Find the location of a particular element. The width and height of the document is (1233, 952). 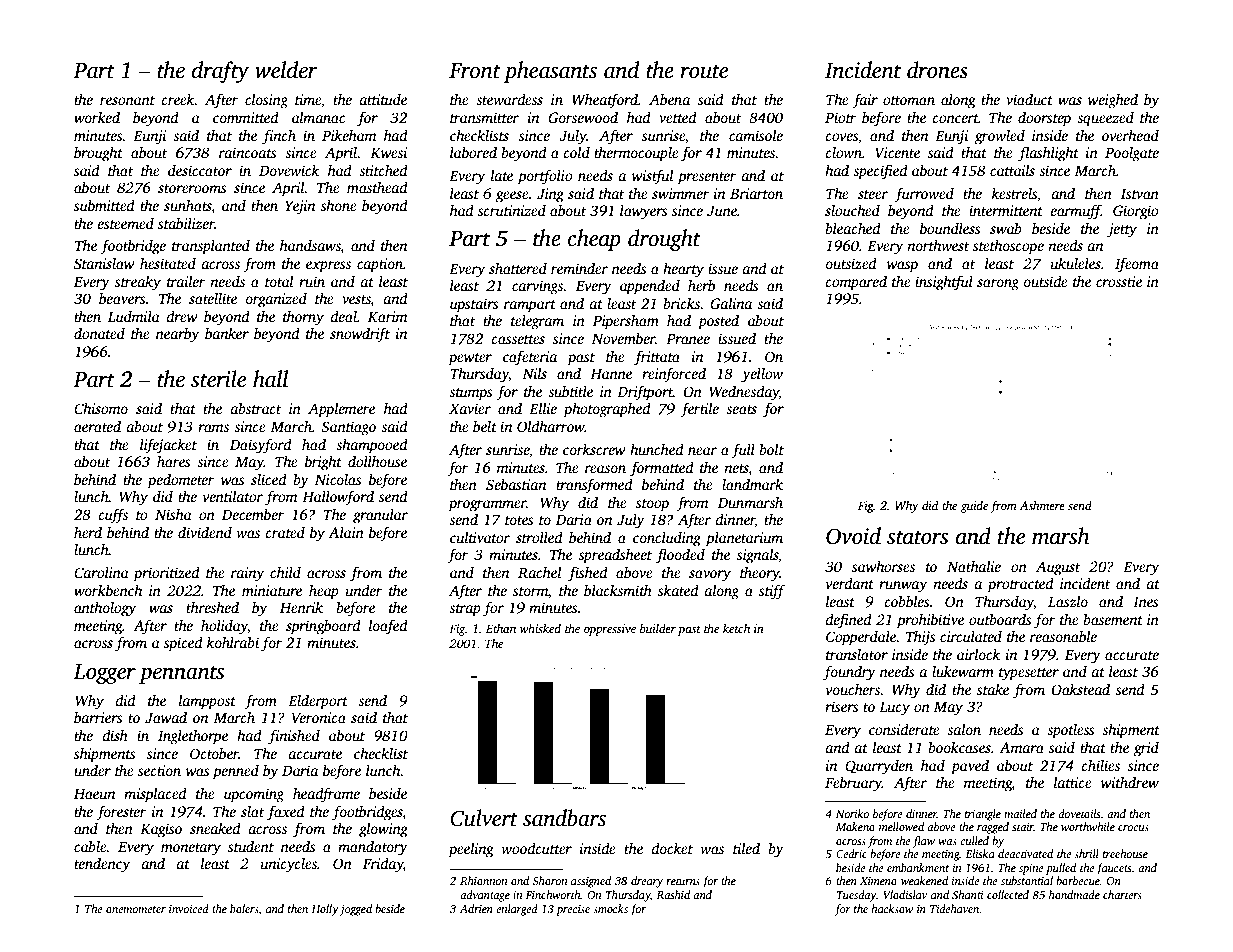

Giorgio is located at coordinates (1136, 212).
